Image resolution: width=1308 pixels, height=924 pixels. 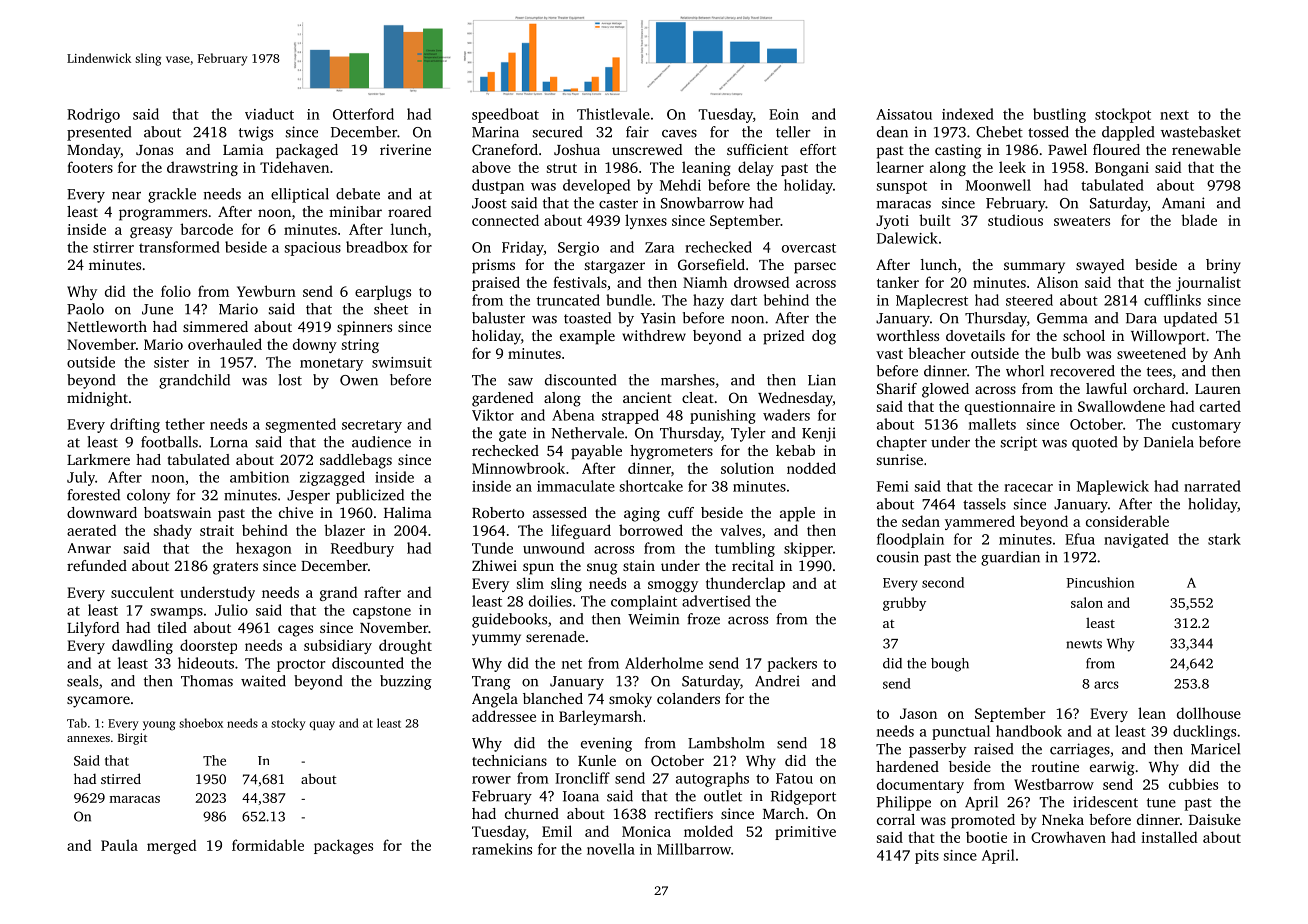 I want to click on speedboat, so click(x=505, y=115).
